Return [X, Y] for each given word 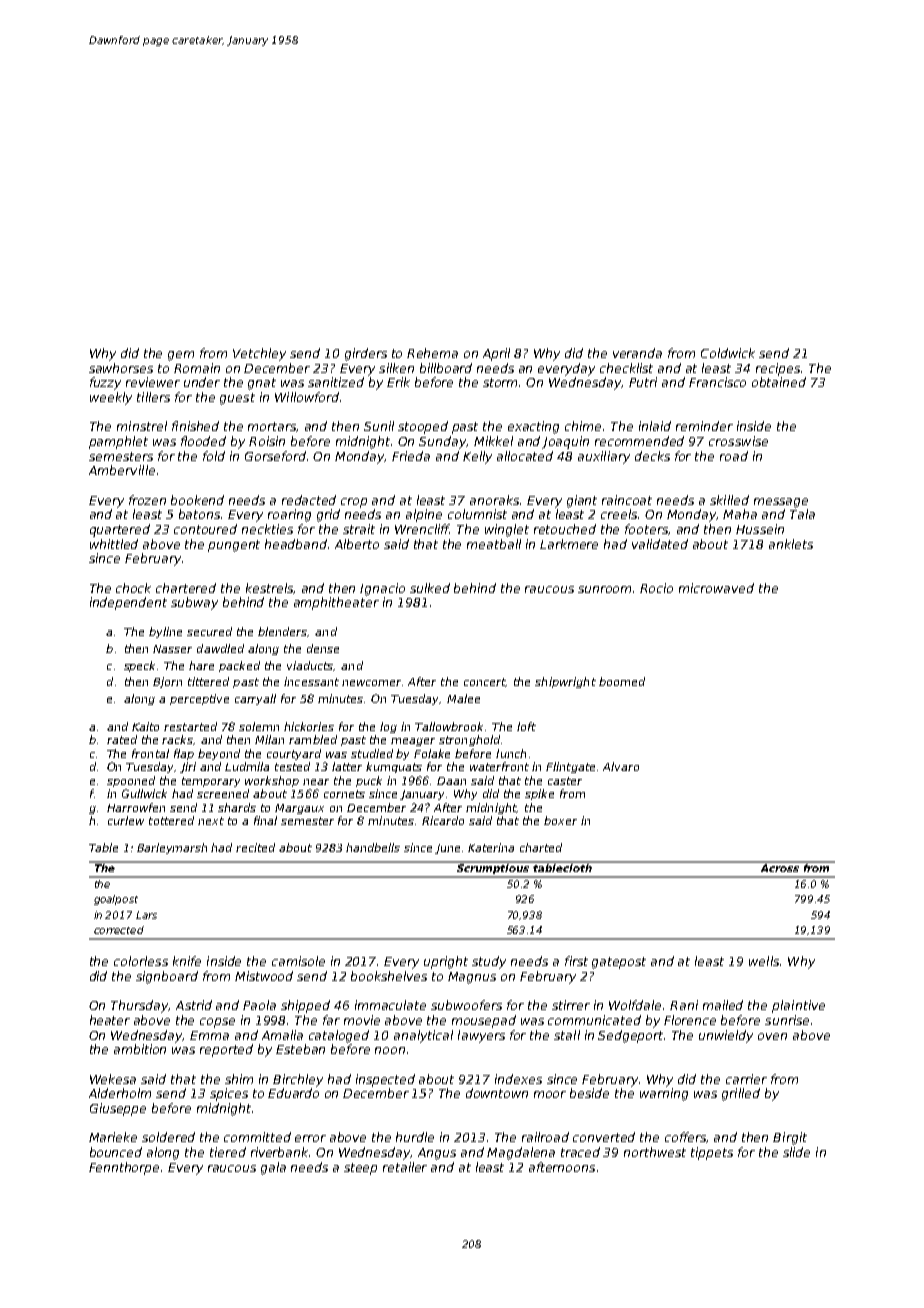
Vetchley [259, 354]
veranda [637, 353]
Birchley [298, 1080]
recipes [778, 369]
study [489, 962]
